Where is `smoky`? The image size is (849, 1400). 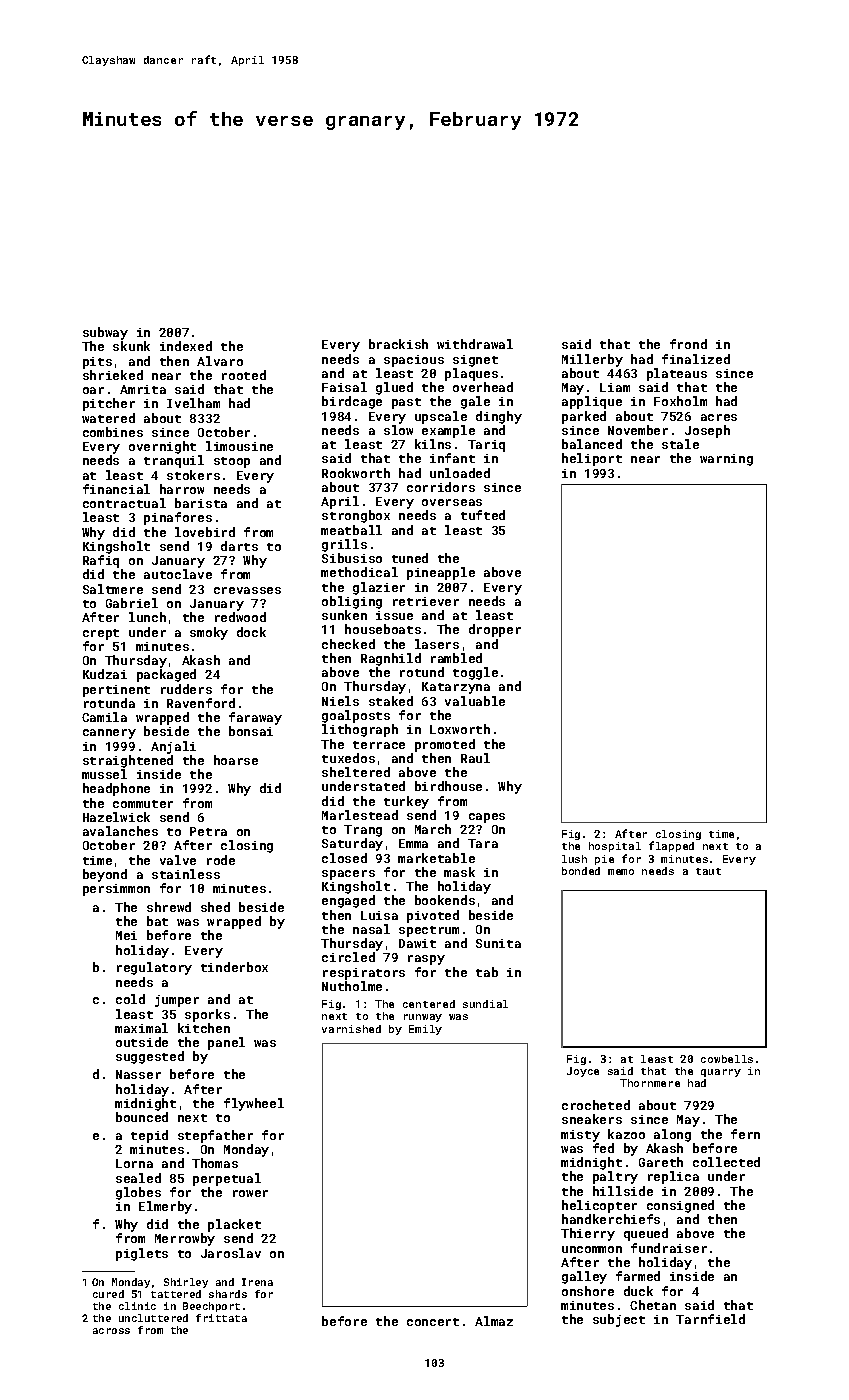
smoky is located at coordinates (209, 633).
